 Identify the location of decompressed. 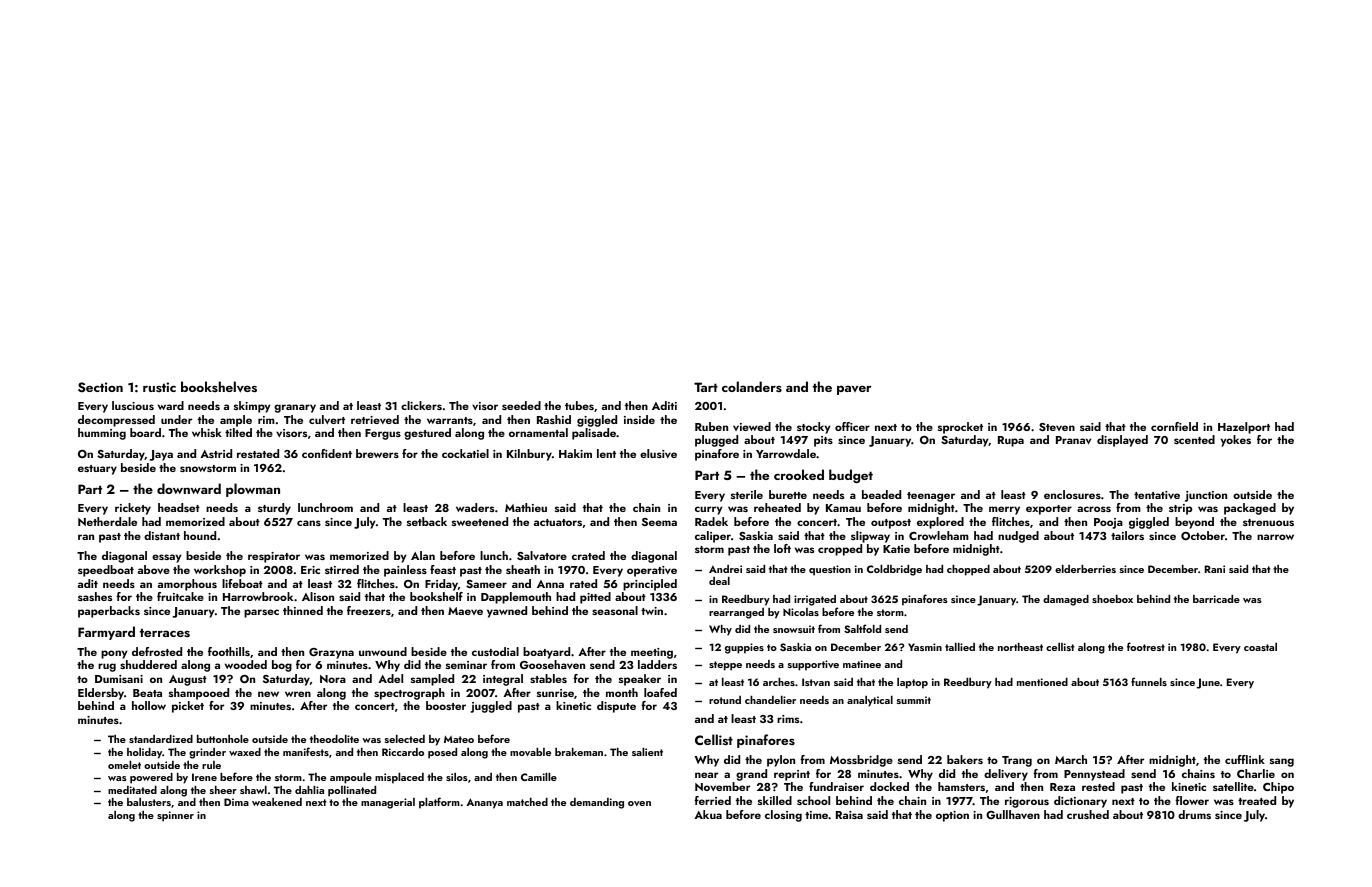
(116, 421).
